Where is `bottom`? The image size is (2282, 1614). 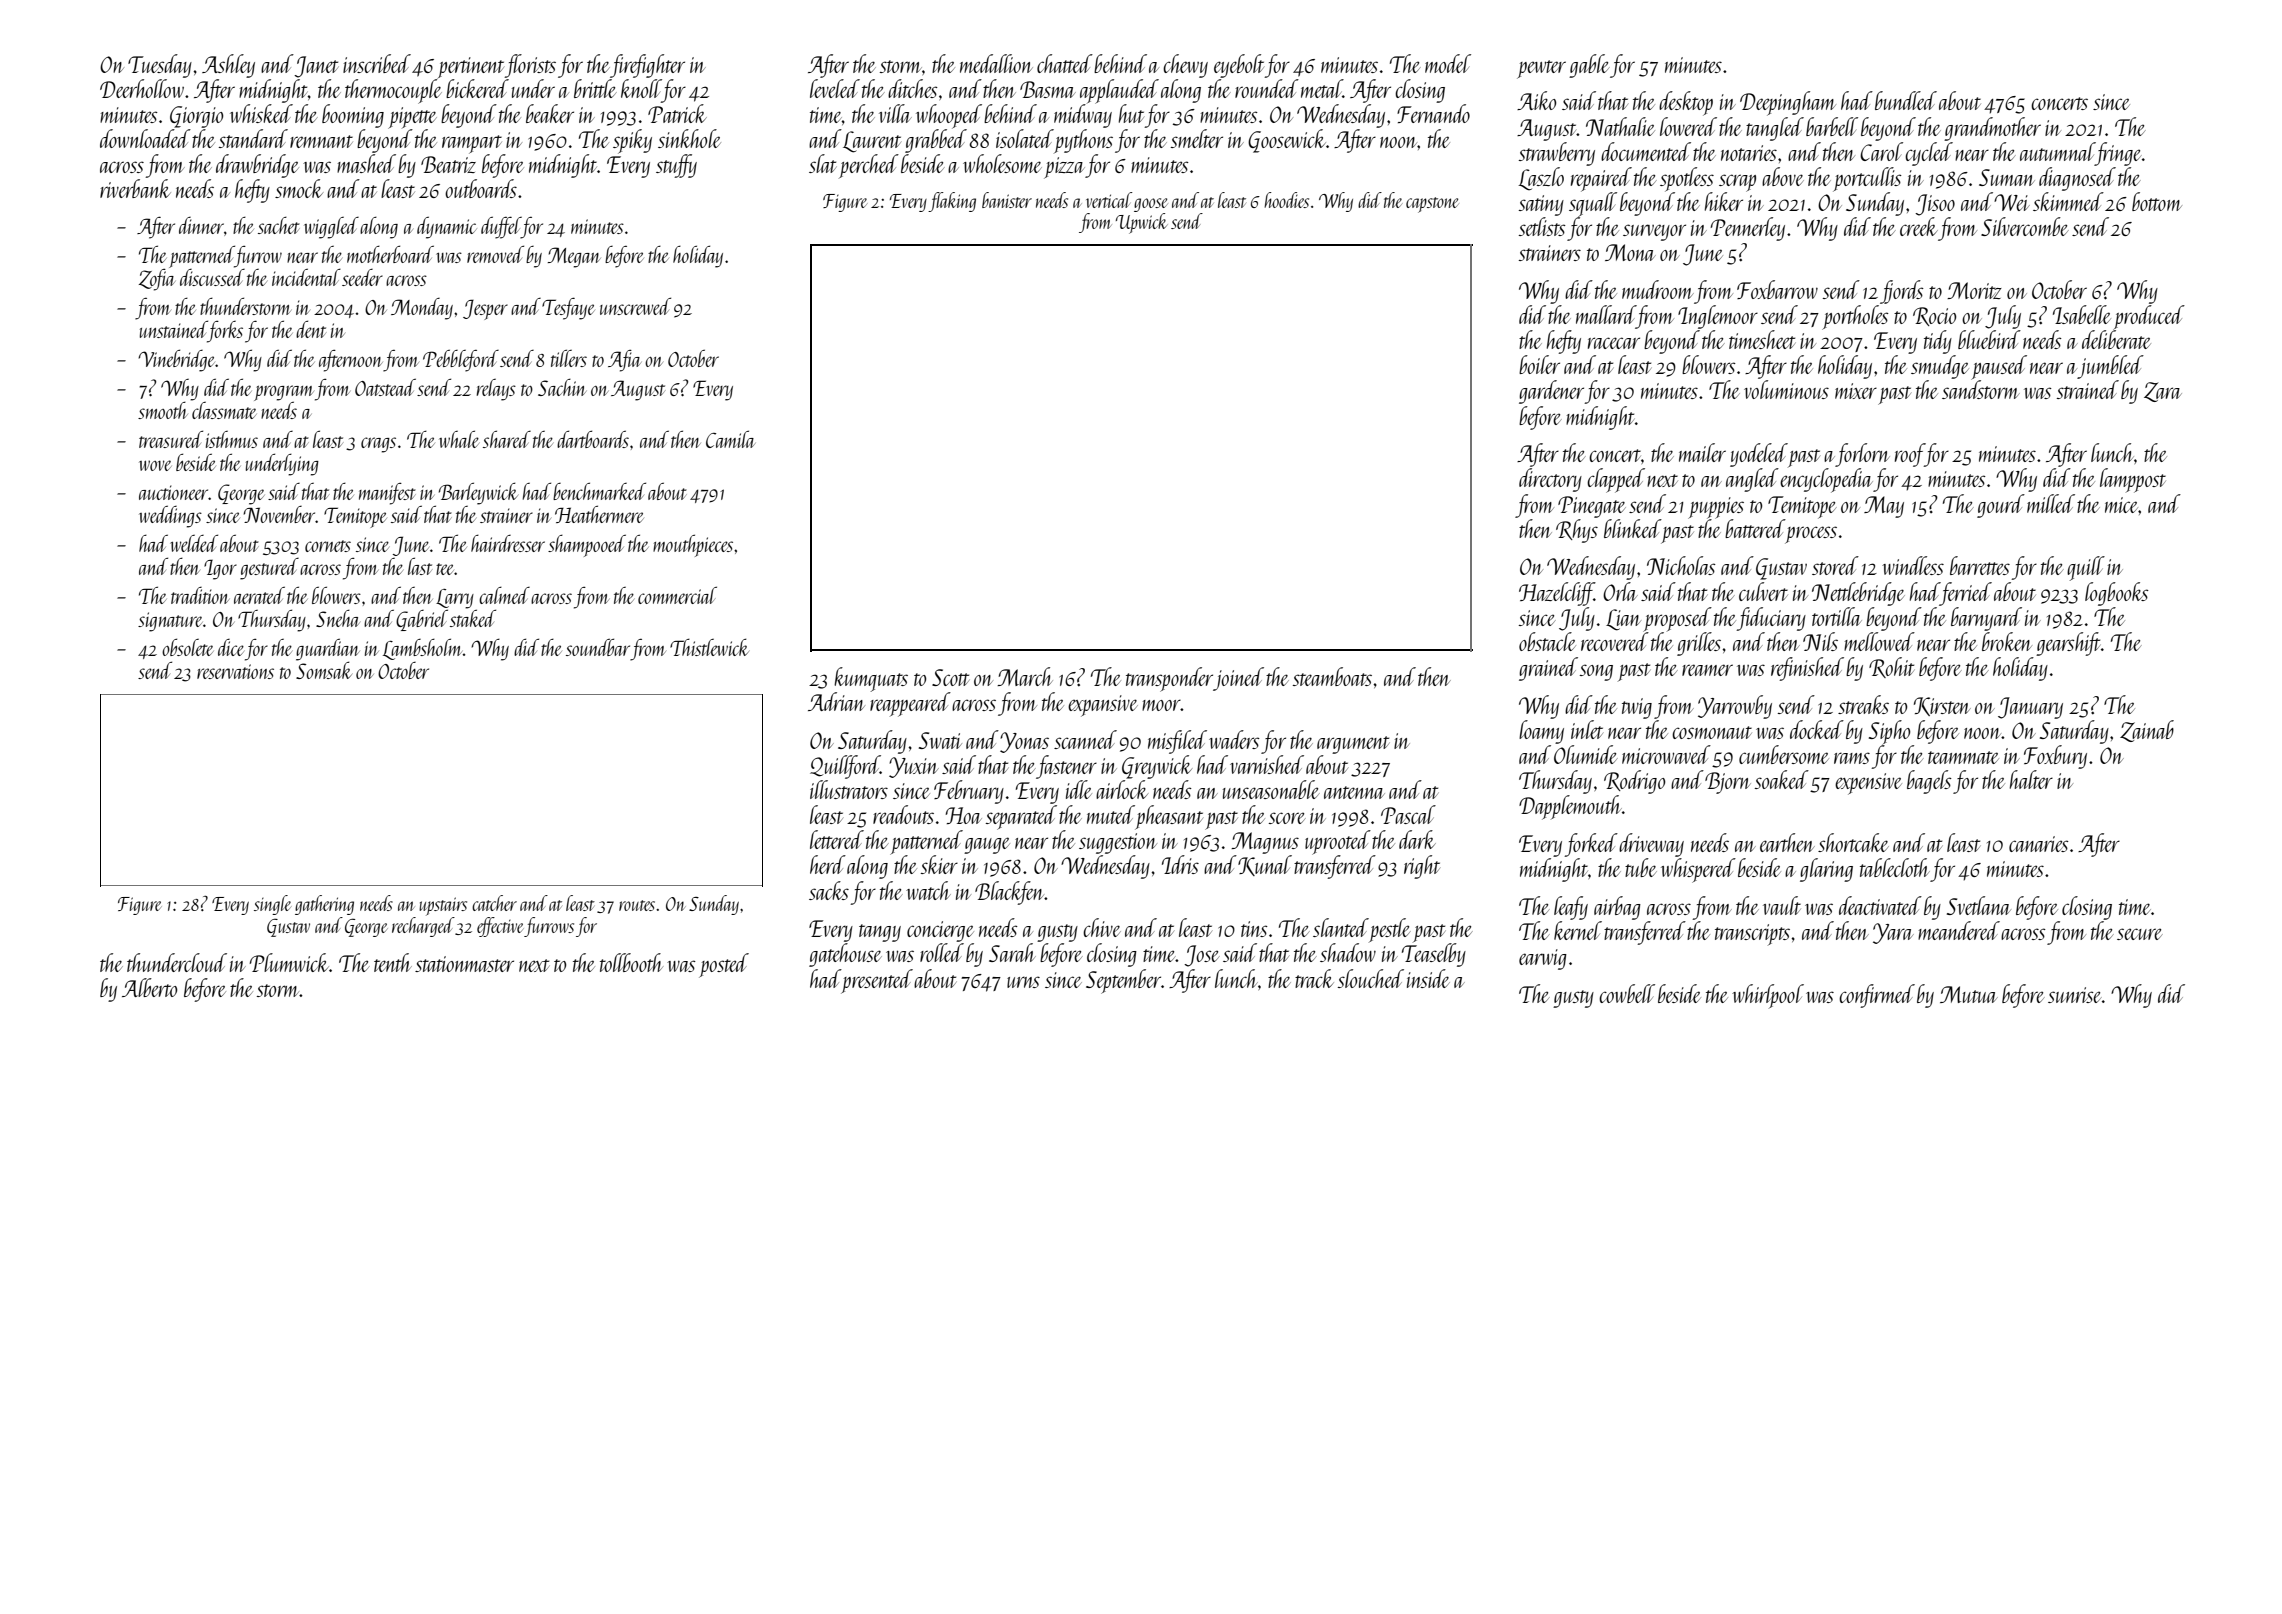
bottom is located at coordinates (2157, 201).
